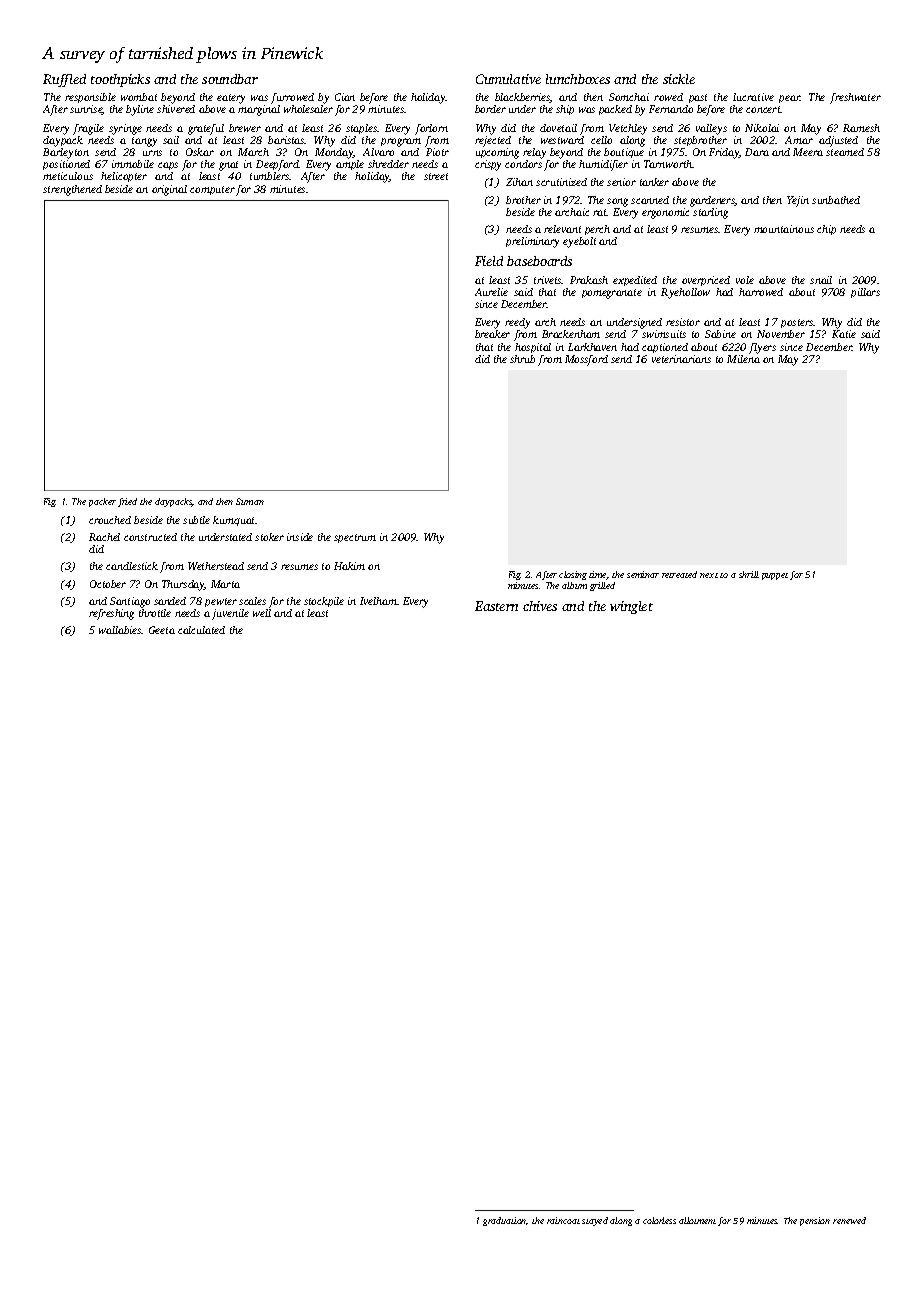 This screenshot has width=924, height=1308. I want to click on puppet, so click(775, 576).
